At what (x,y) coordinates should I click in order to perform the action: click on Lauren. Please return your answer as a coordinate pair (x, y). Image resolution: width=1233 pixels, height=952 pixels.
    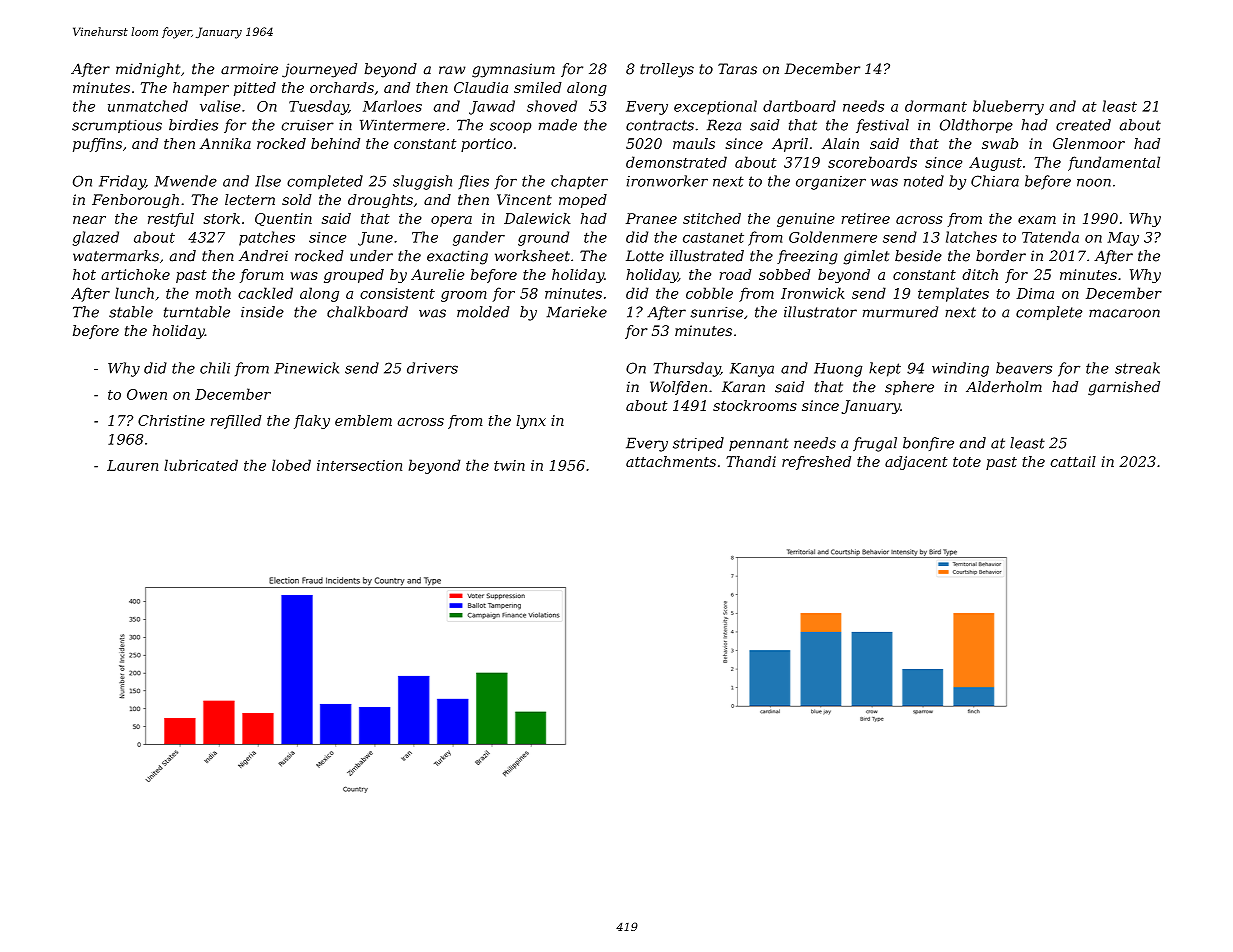
    Looking at the image, I should click on (132, 465).
